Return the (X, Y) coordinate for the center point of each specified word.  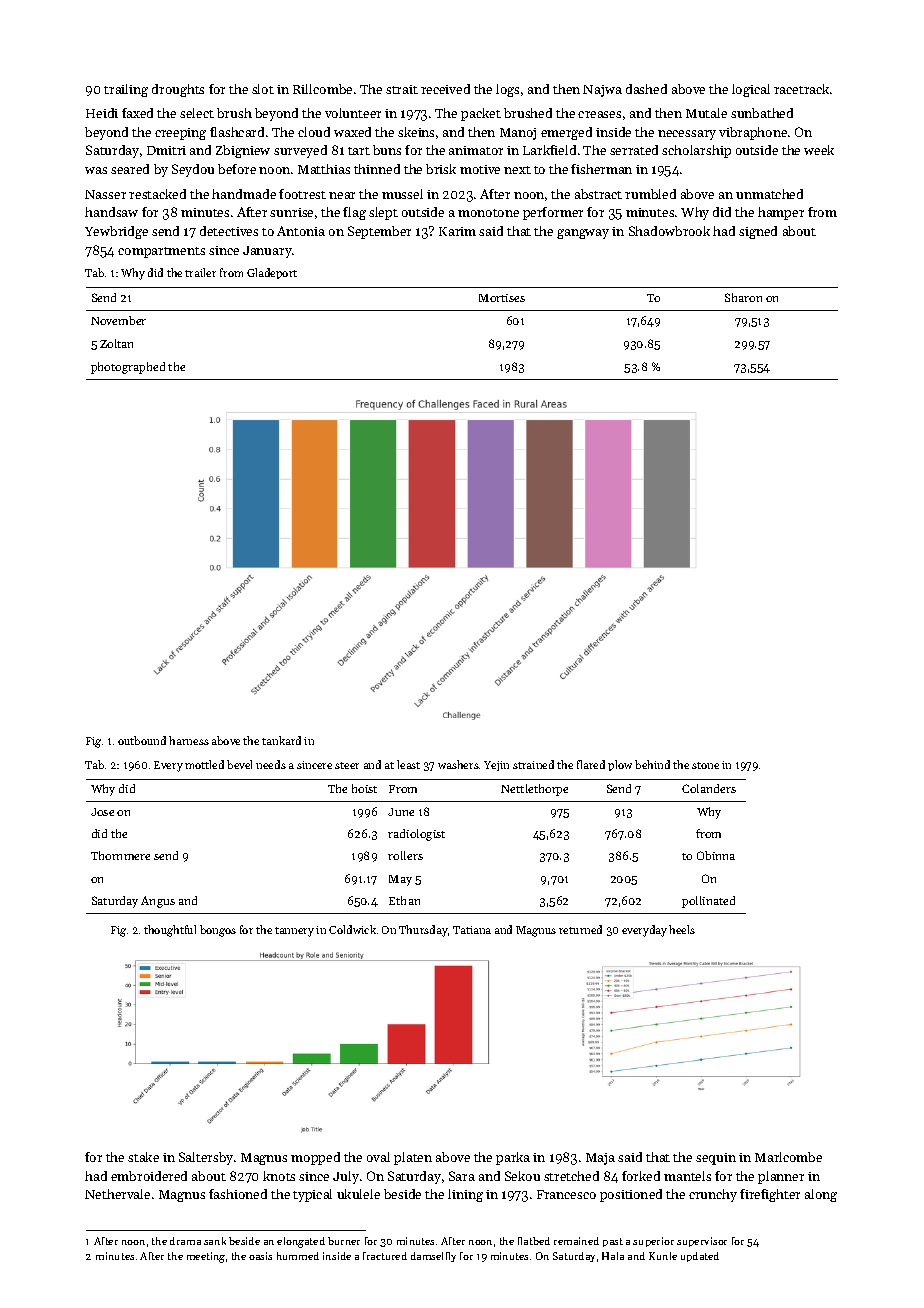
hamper (781, 213)
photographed (128, 368)
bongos (218, 931)
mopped (315, 1158)
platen (413, 1158)
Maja (600, 1159)
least (408, 764)
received (445, 89)
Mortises (502, 298)
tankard (281, 740)
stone (705, 765)
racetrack (801, 89)
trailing (126, 90)
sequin (716, 1159)
